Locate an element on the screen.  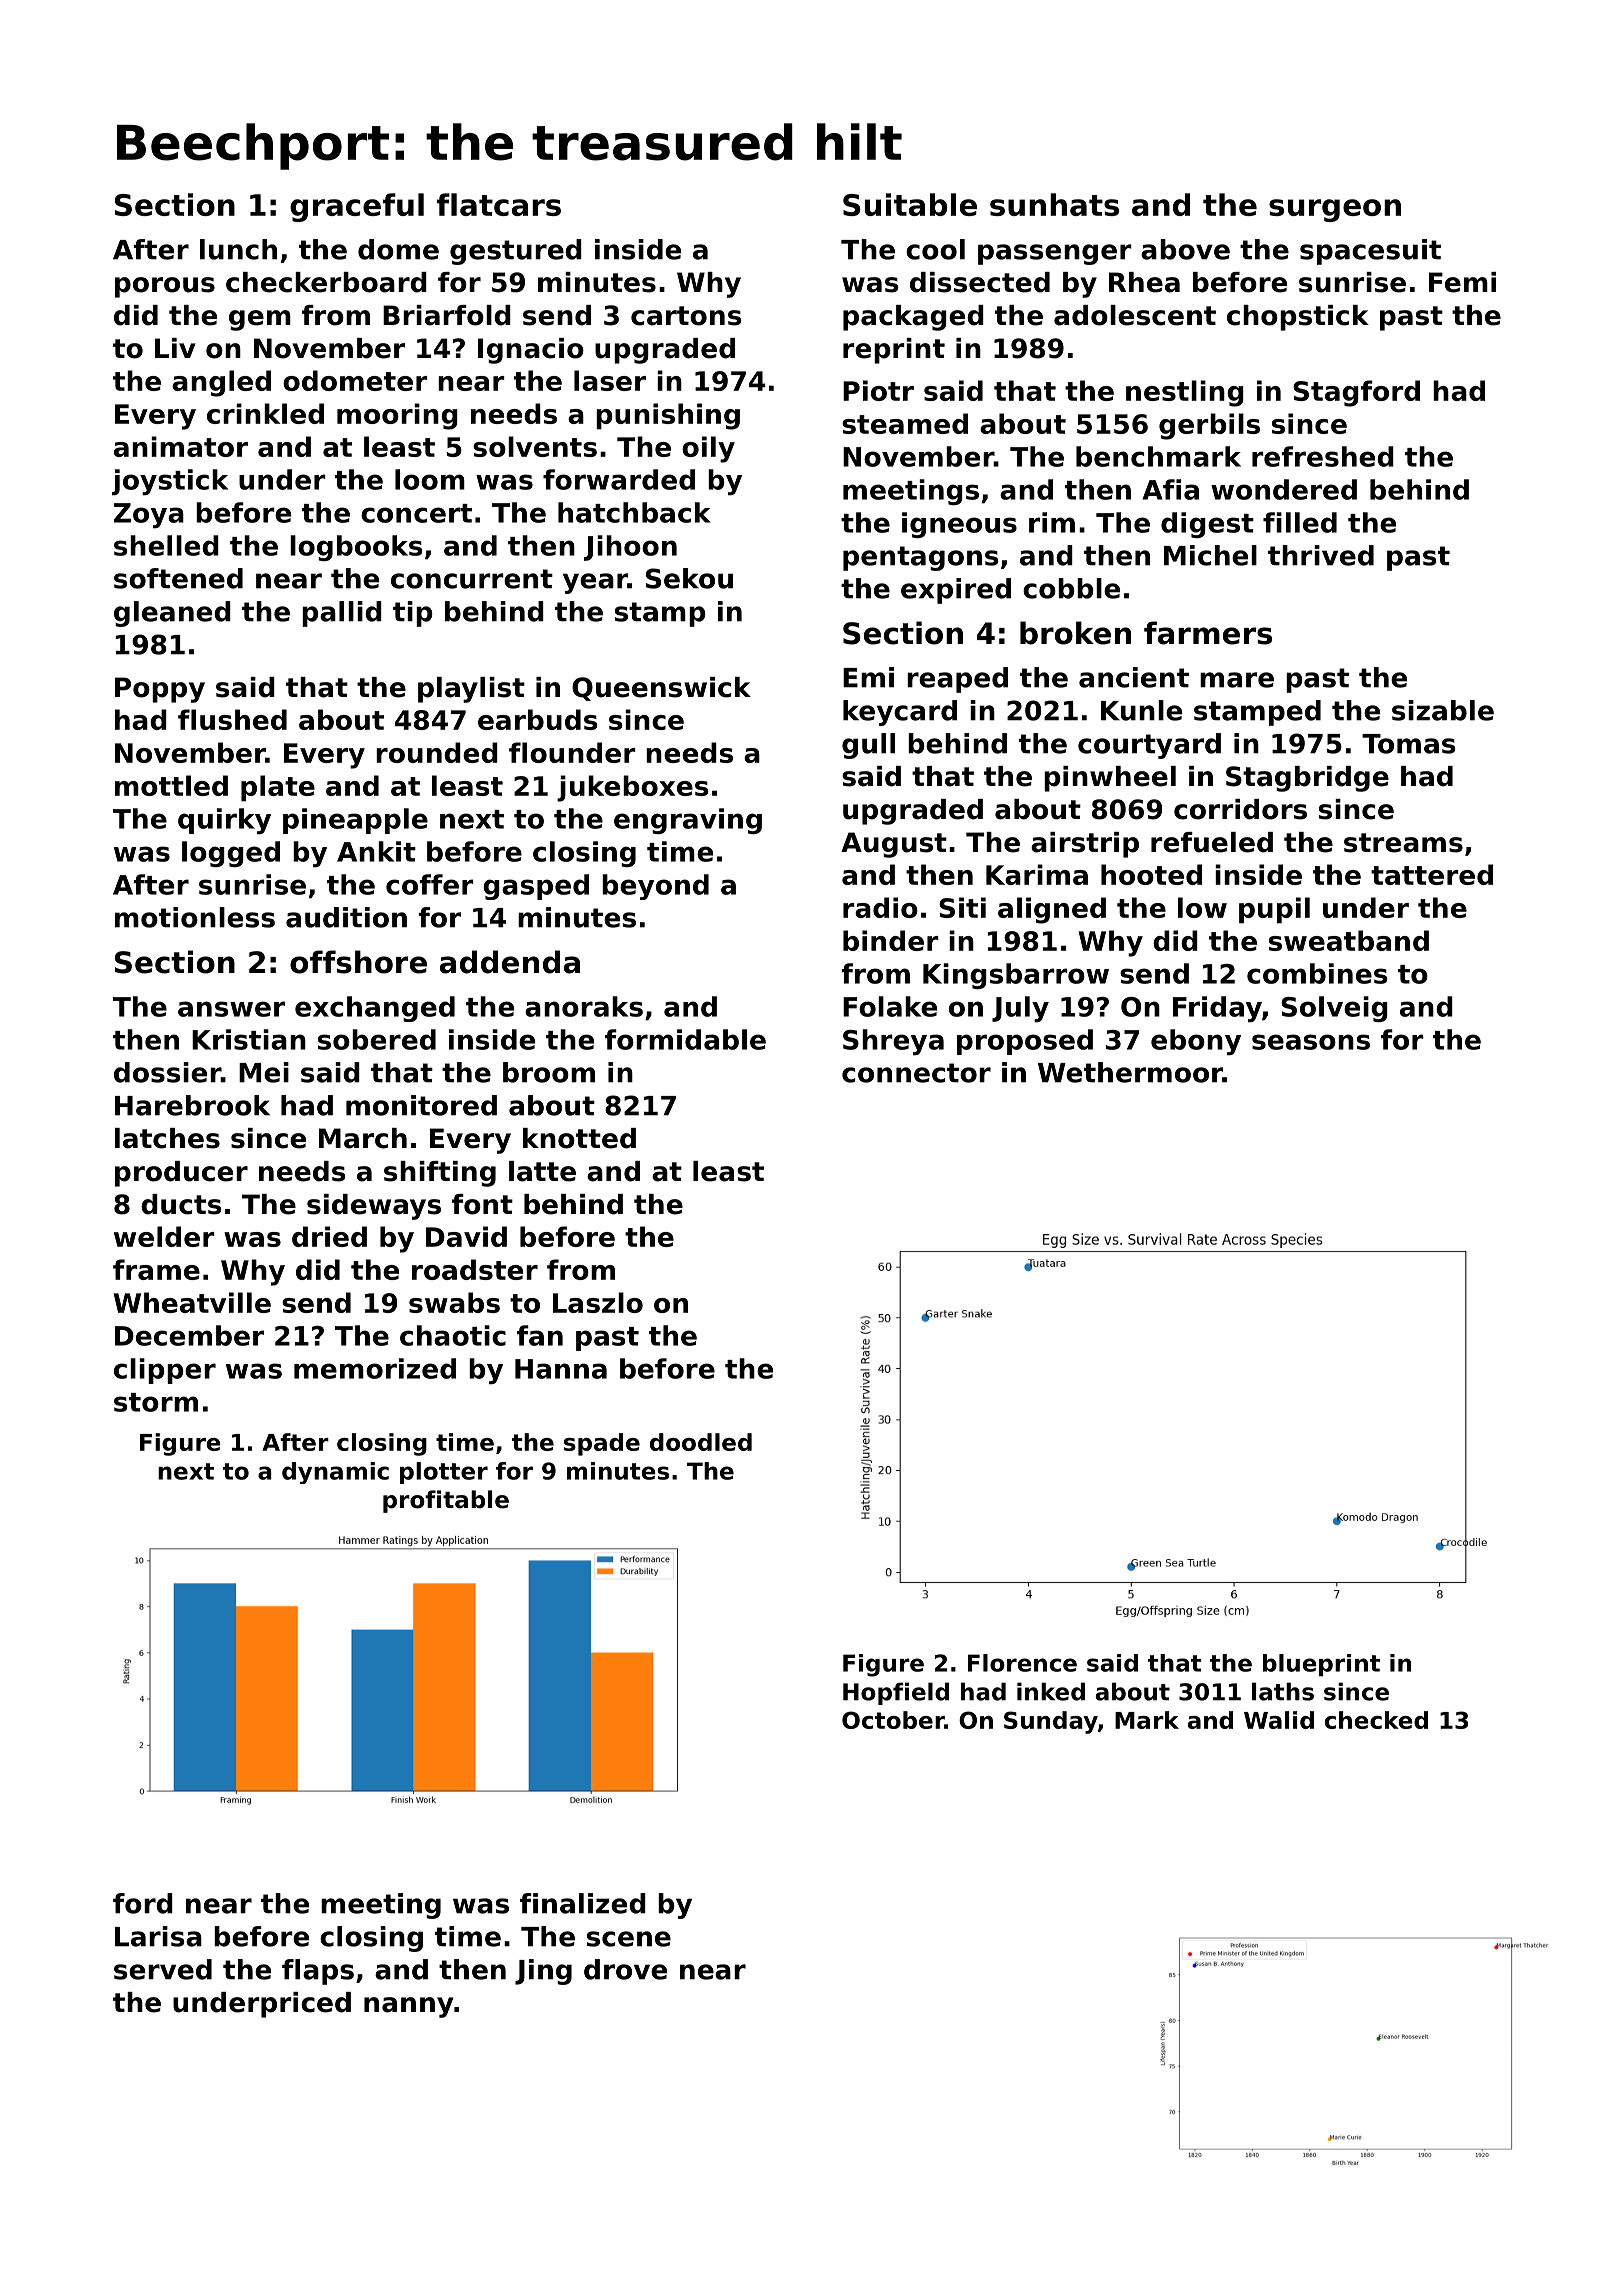
Hopfield is located at coordinates (896, 1693).
